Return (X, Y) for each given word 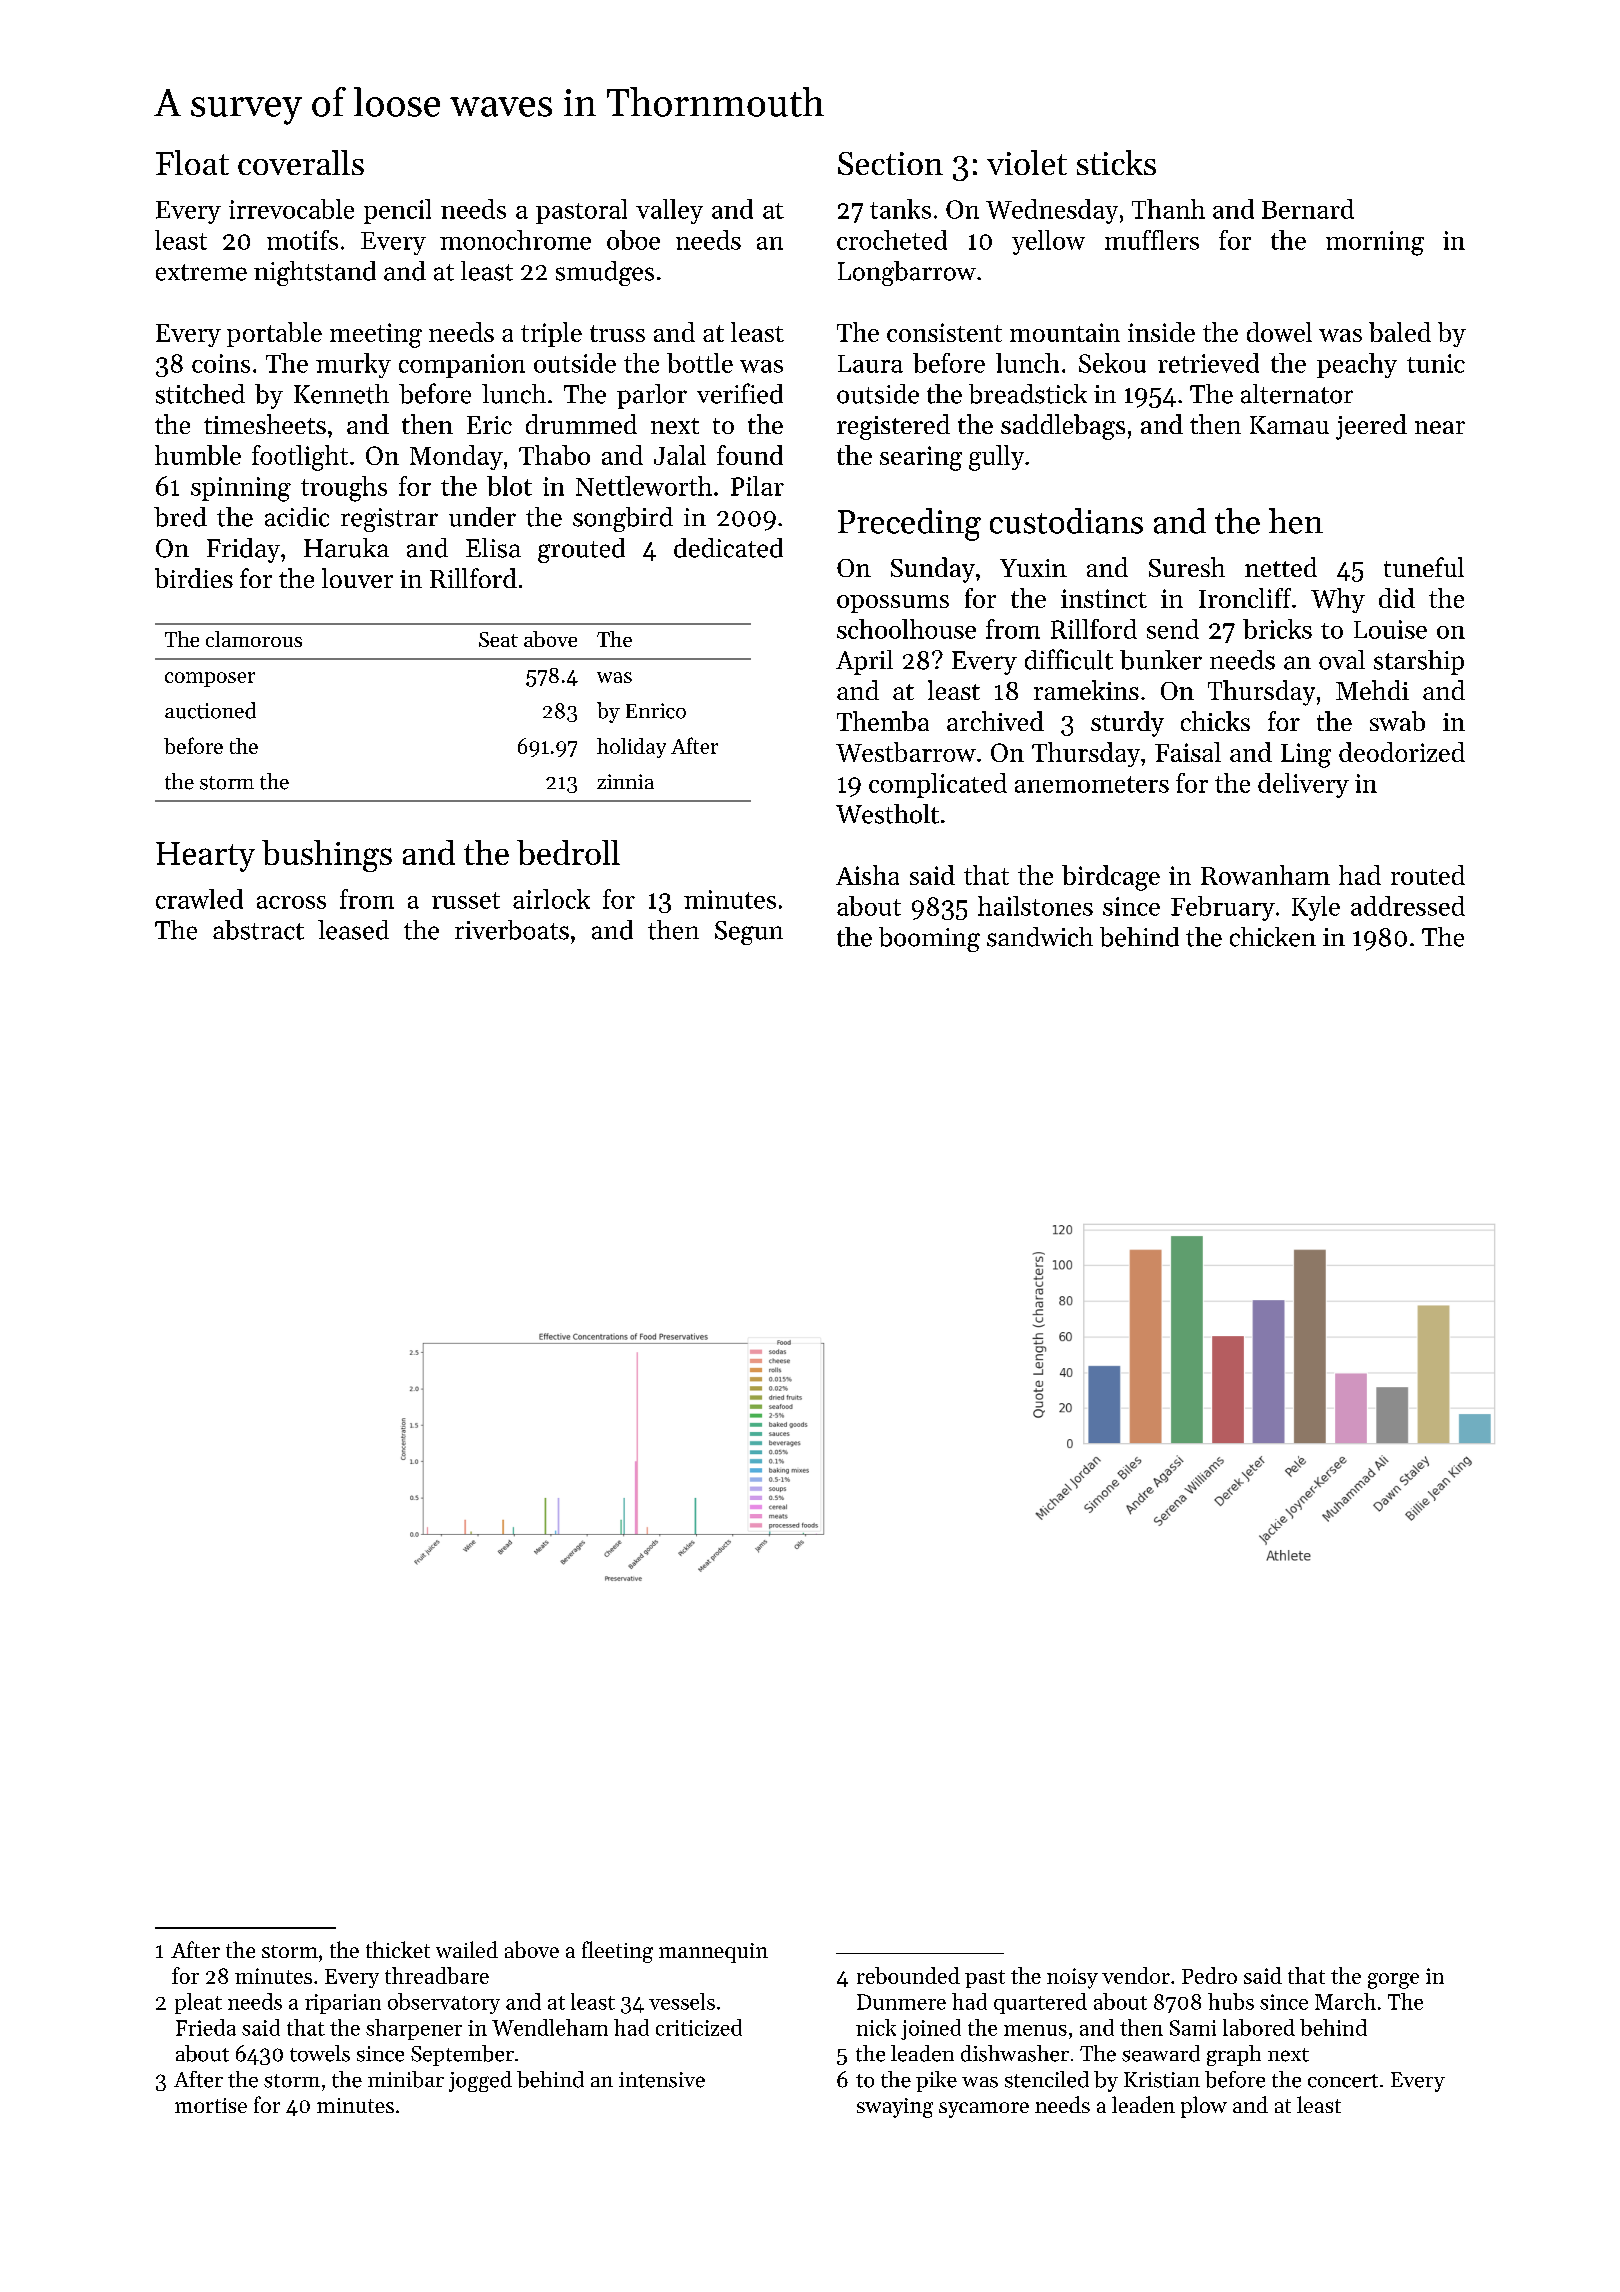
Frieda (206, 2027)
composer (210, 679)
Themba (883, 721)
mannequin (713, 1953)
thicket (398, 1949)
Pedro (1209, 1975)
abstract (258, 930)
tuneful (1424, 567)
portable (274, 334)
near (1440, 427)
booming (929, 939)
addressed (1408, 906)
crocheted (892, 240)
